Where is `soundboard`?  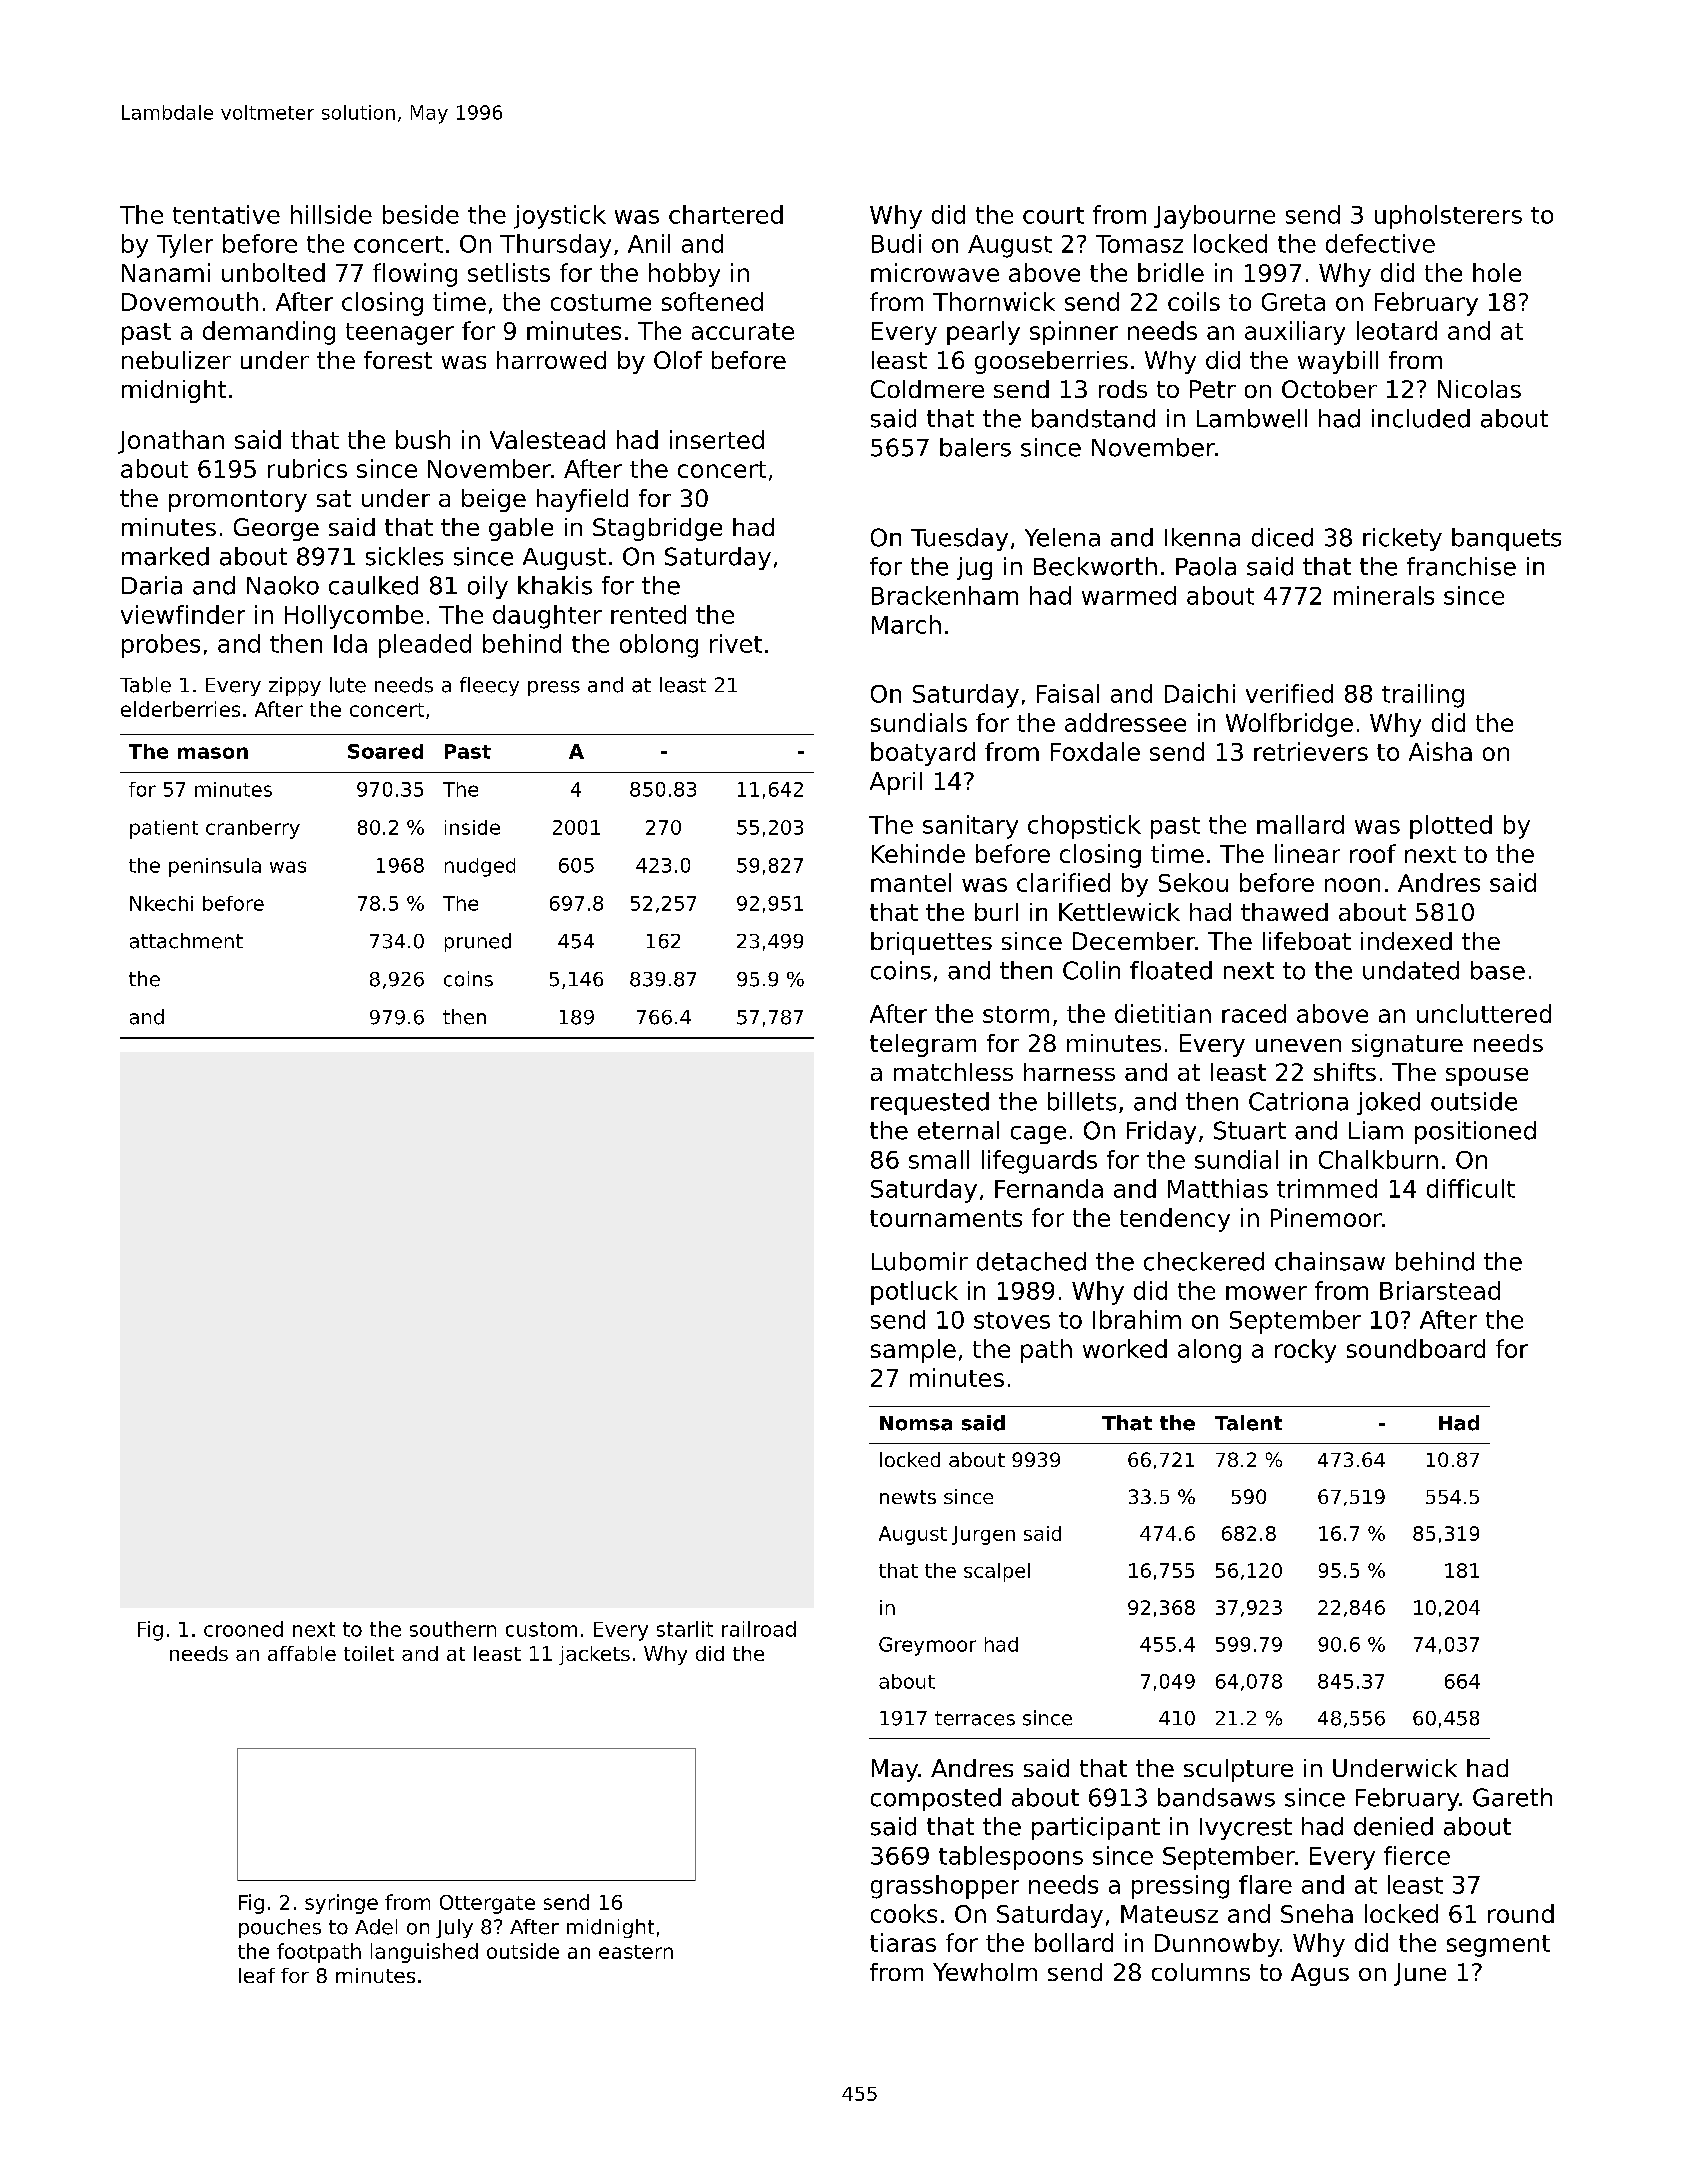
soundboard is located at coordinates (1416, 1348).
